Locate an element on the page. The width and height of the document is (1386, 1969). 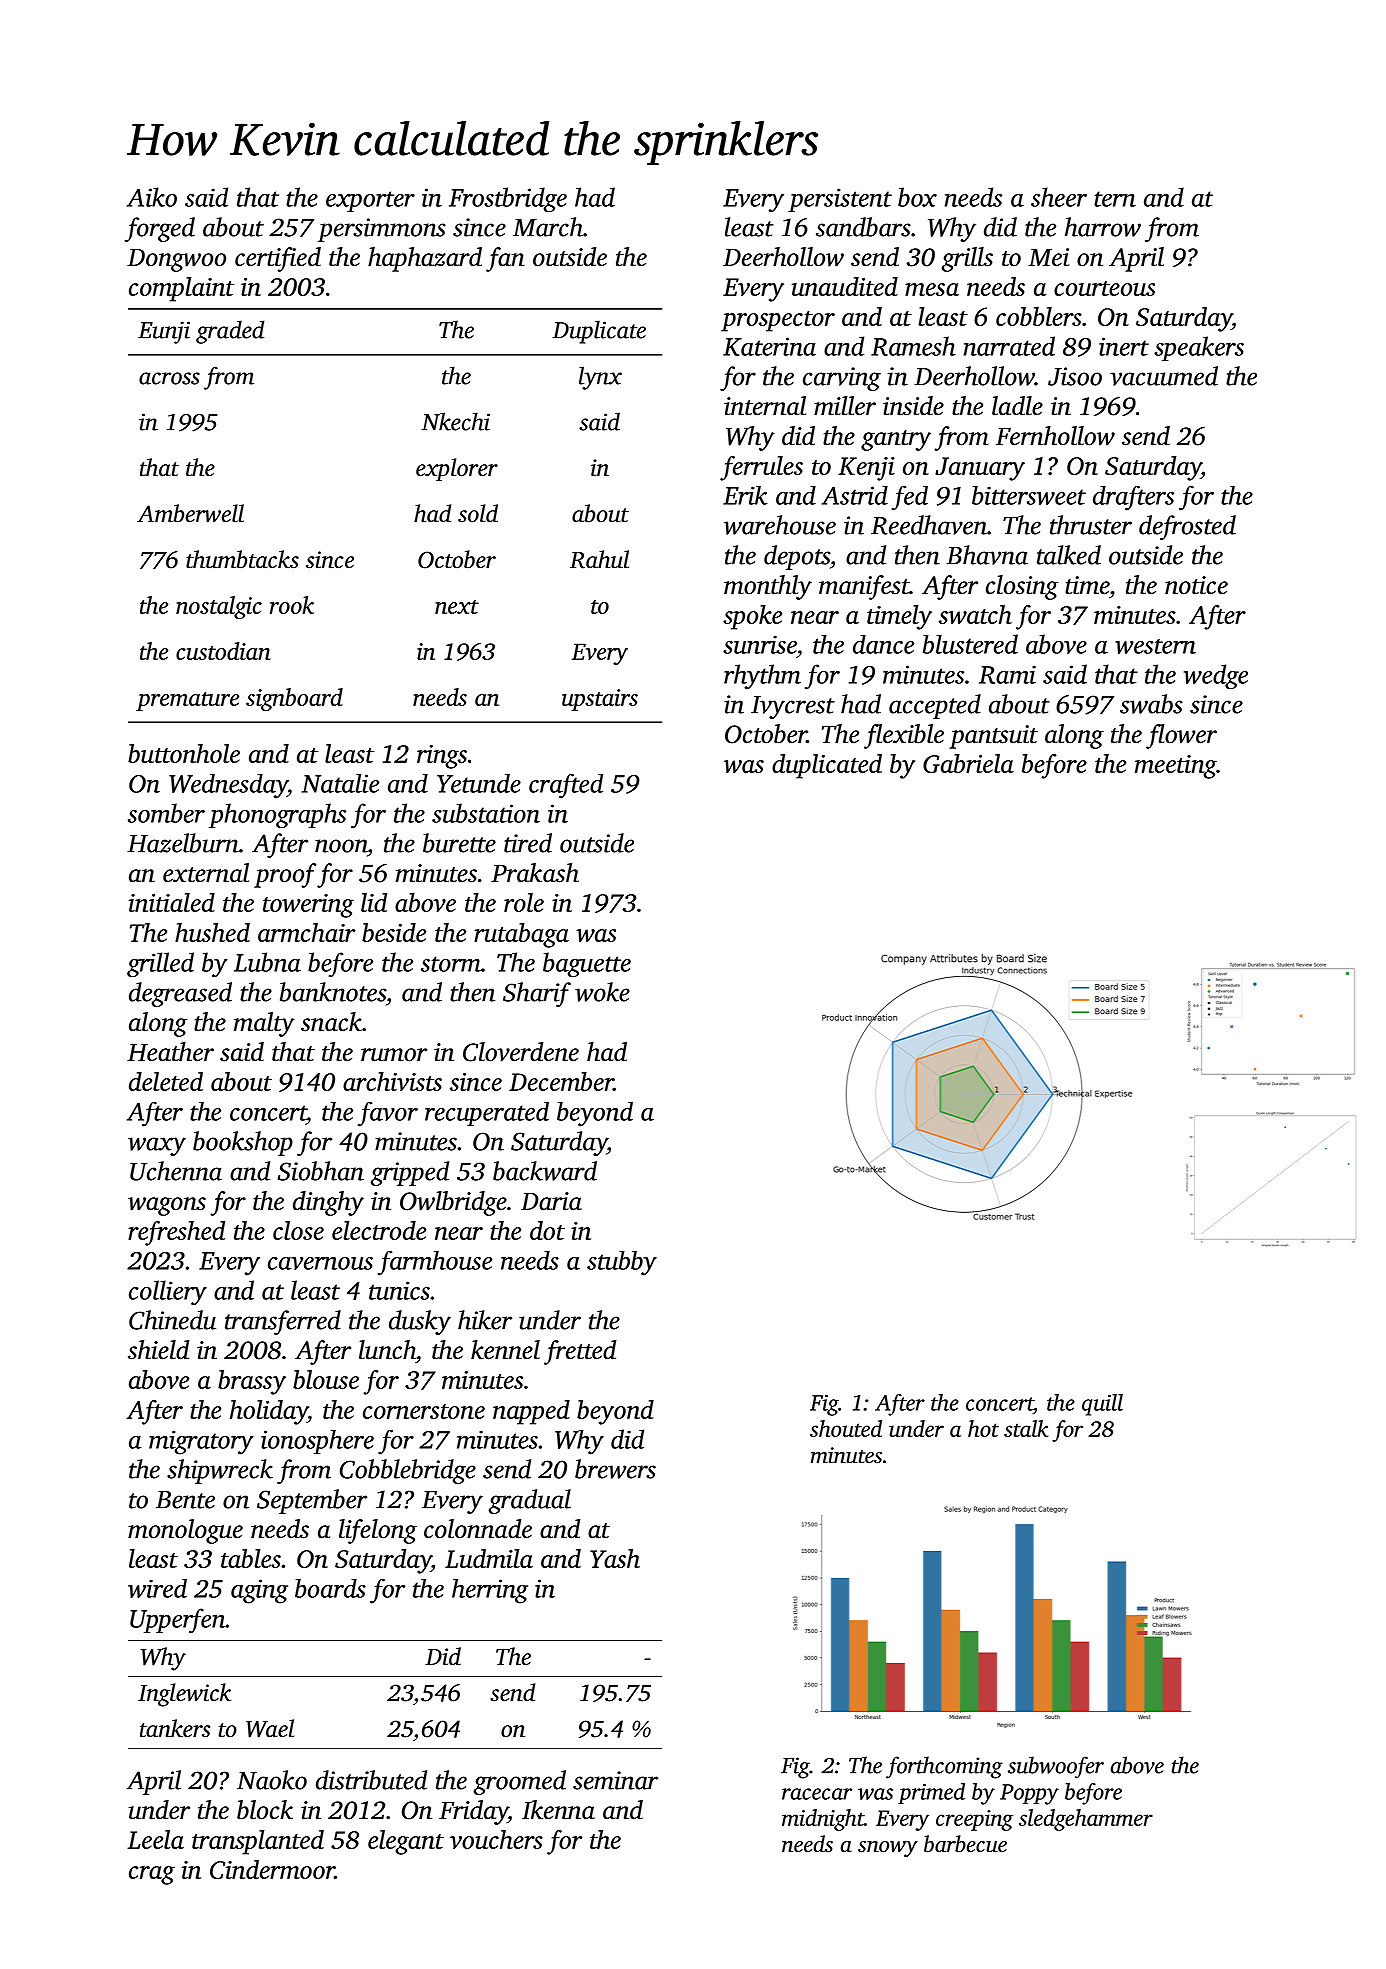
shouted is located at coordinates (846, 1428).
